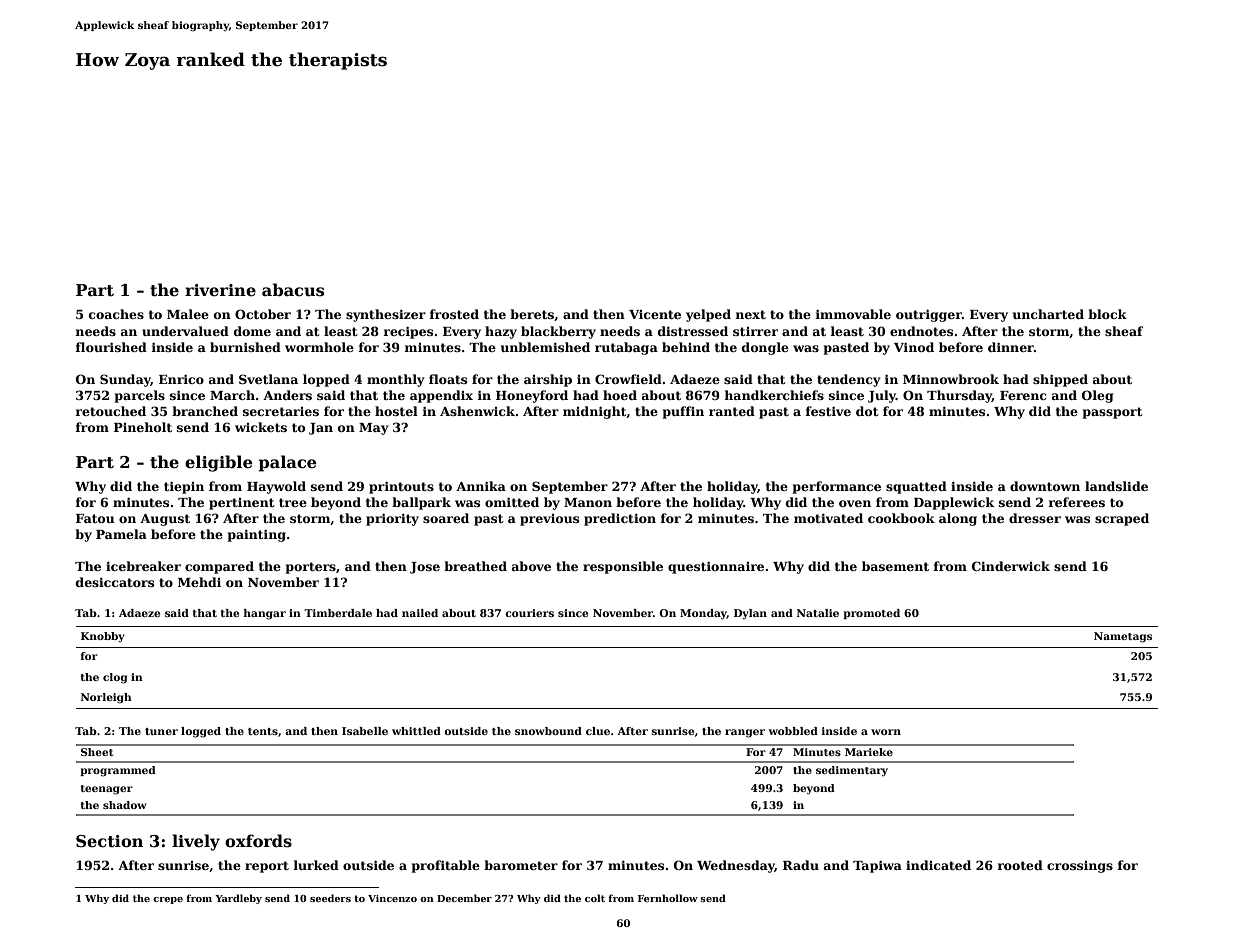  What do you see at coordinates (853, 314) in the screenshot?
I see `immovable` at bounding box center [853, 314].
